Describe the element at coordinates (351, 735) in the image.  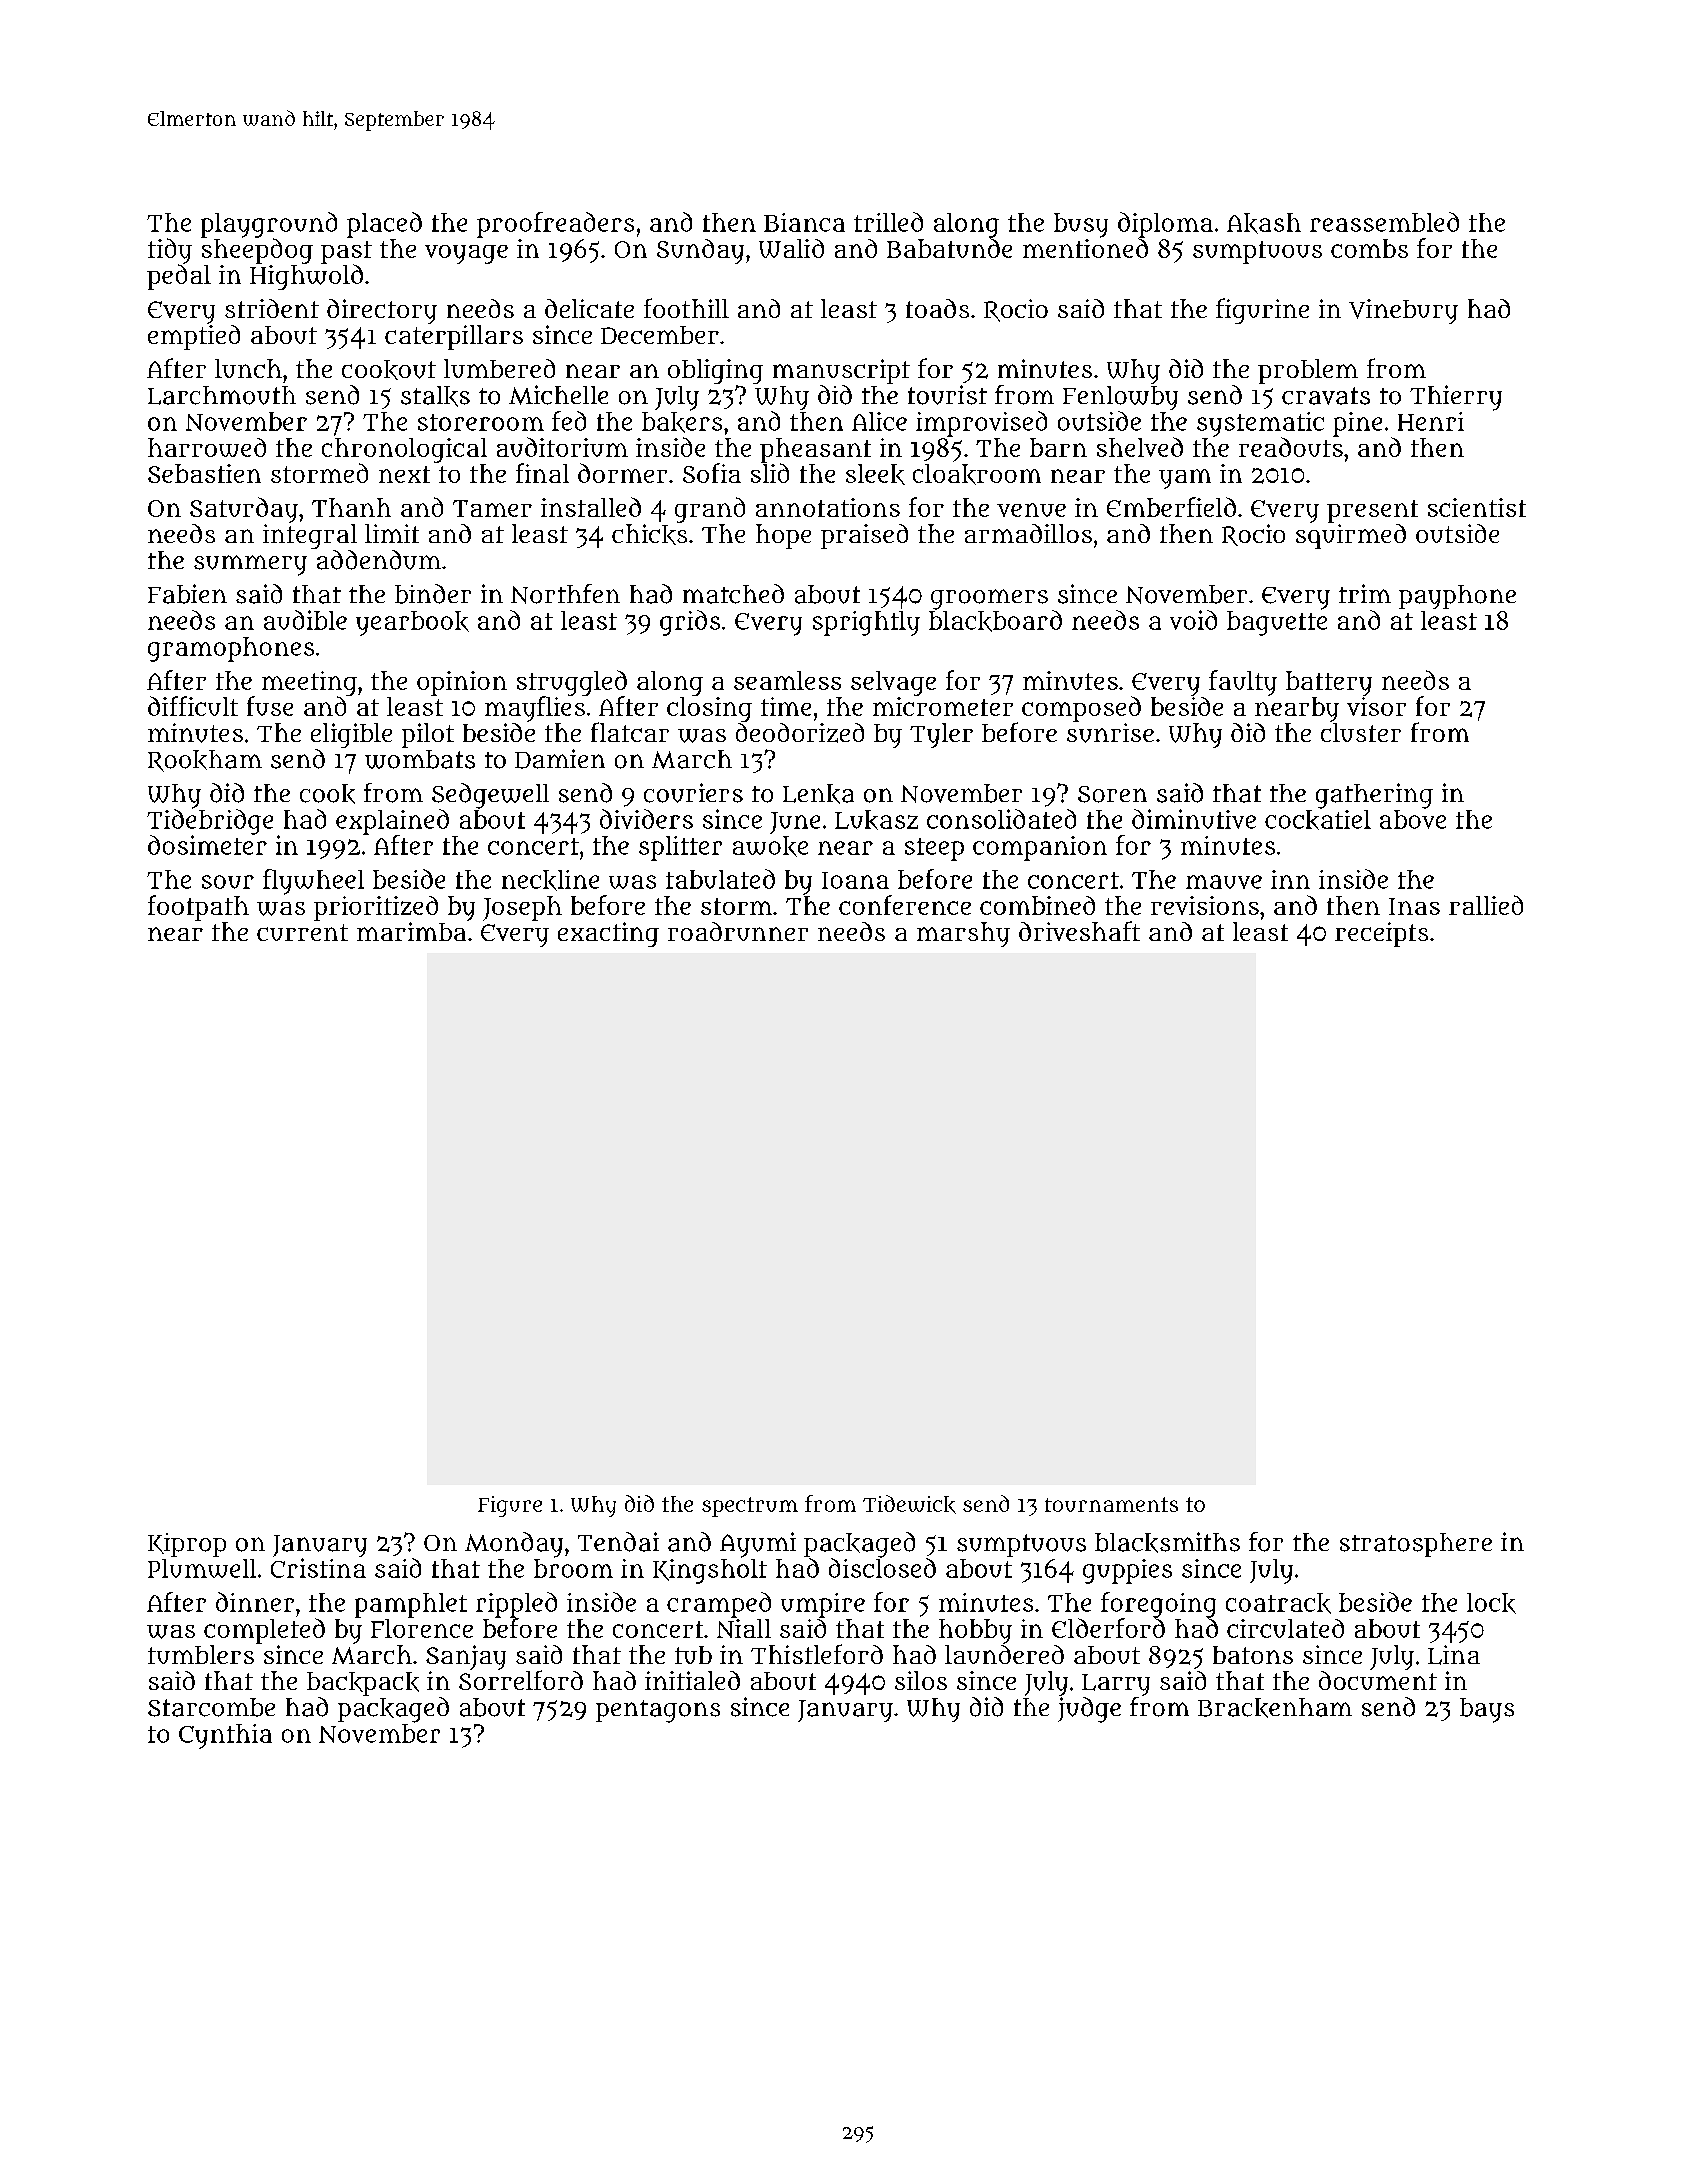
I see `eligible` at that location.
